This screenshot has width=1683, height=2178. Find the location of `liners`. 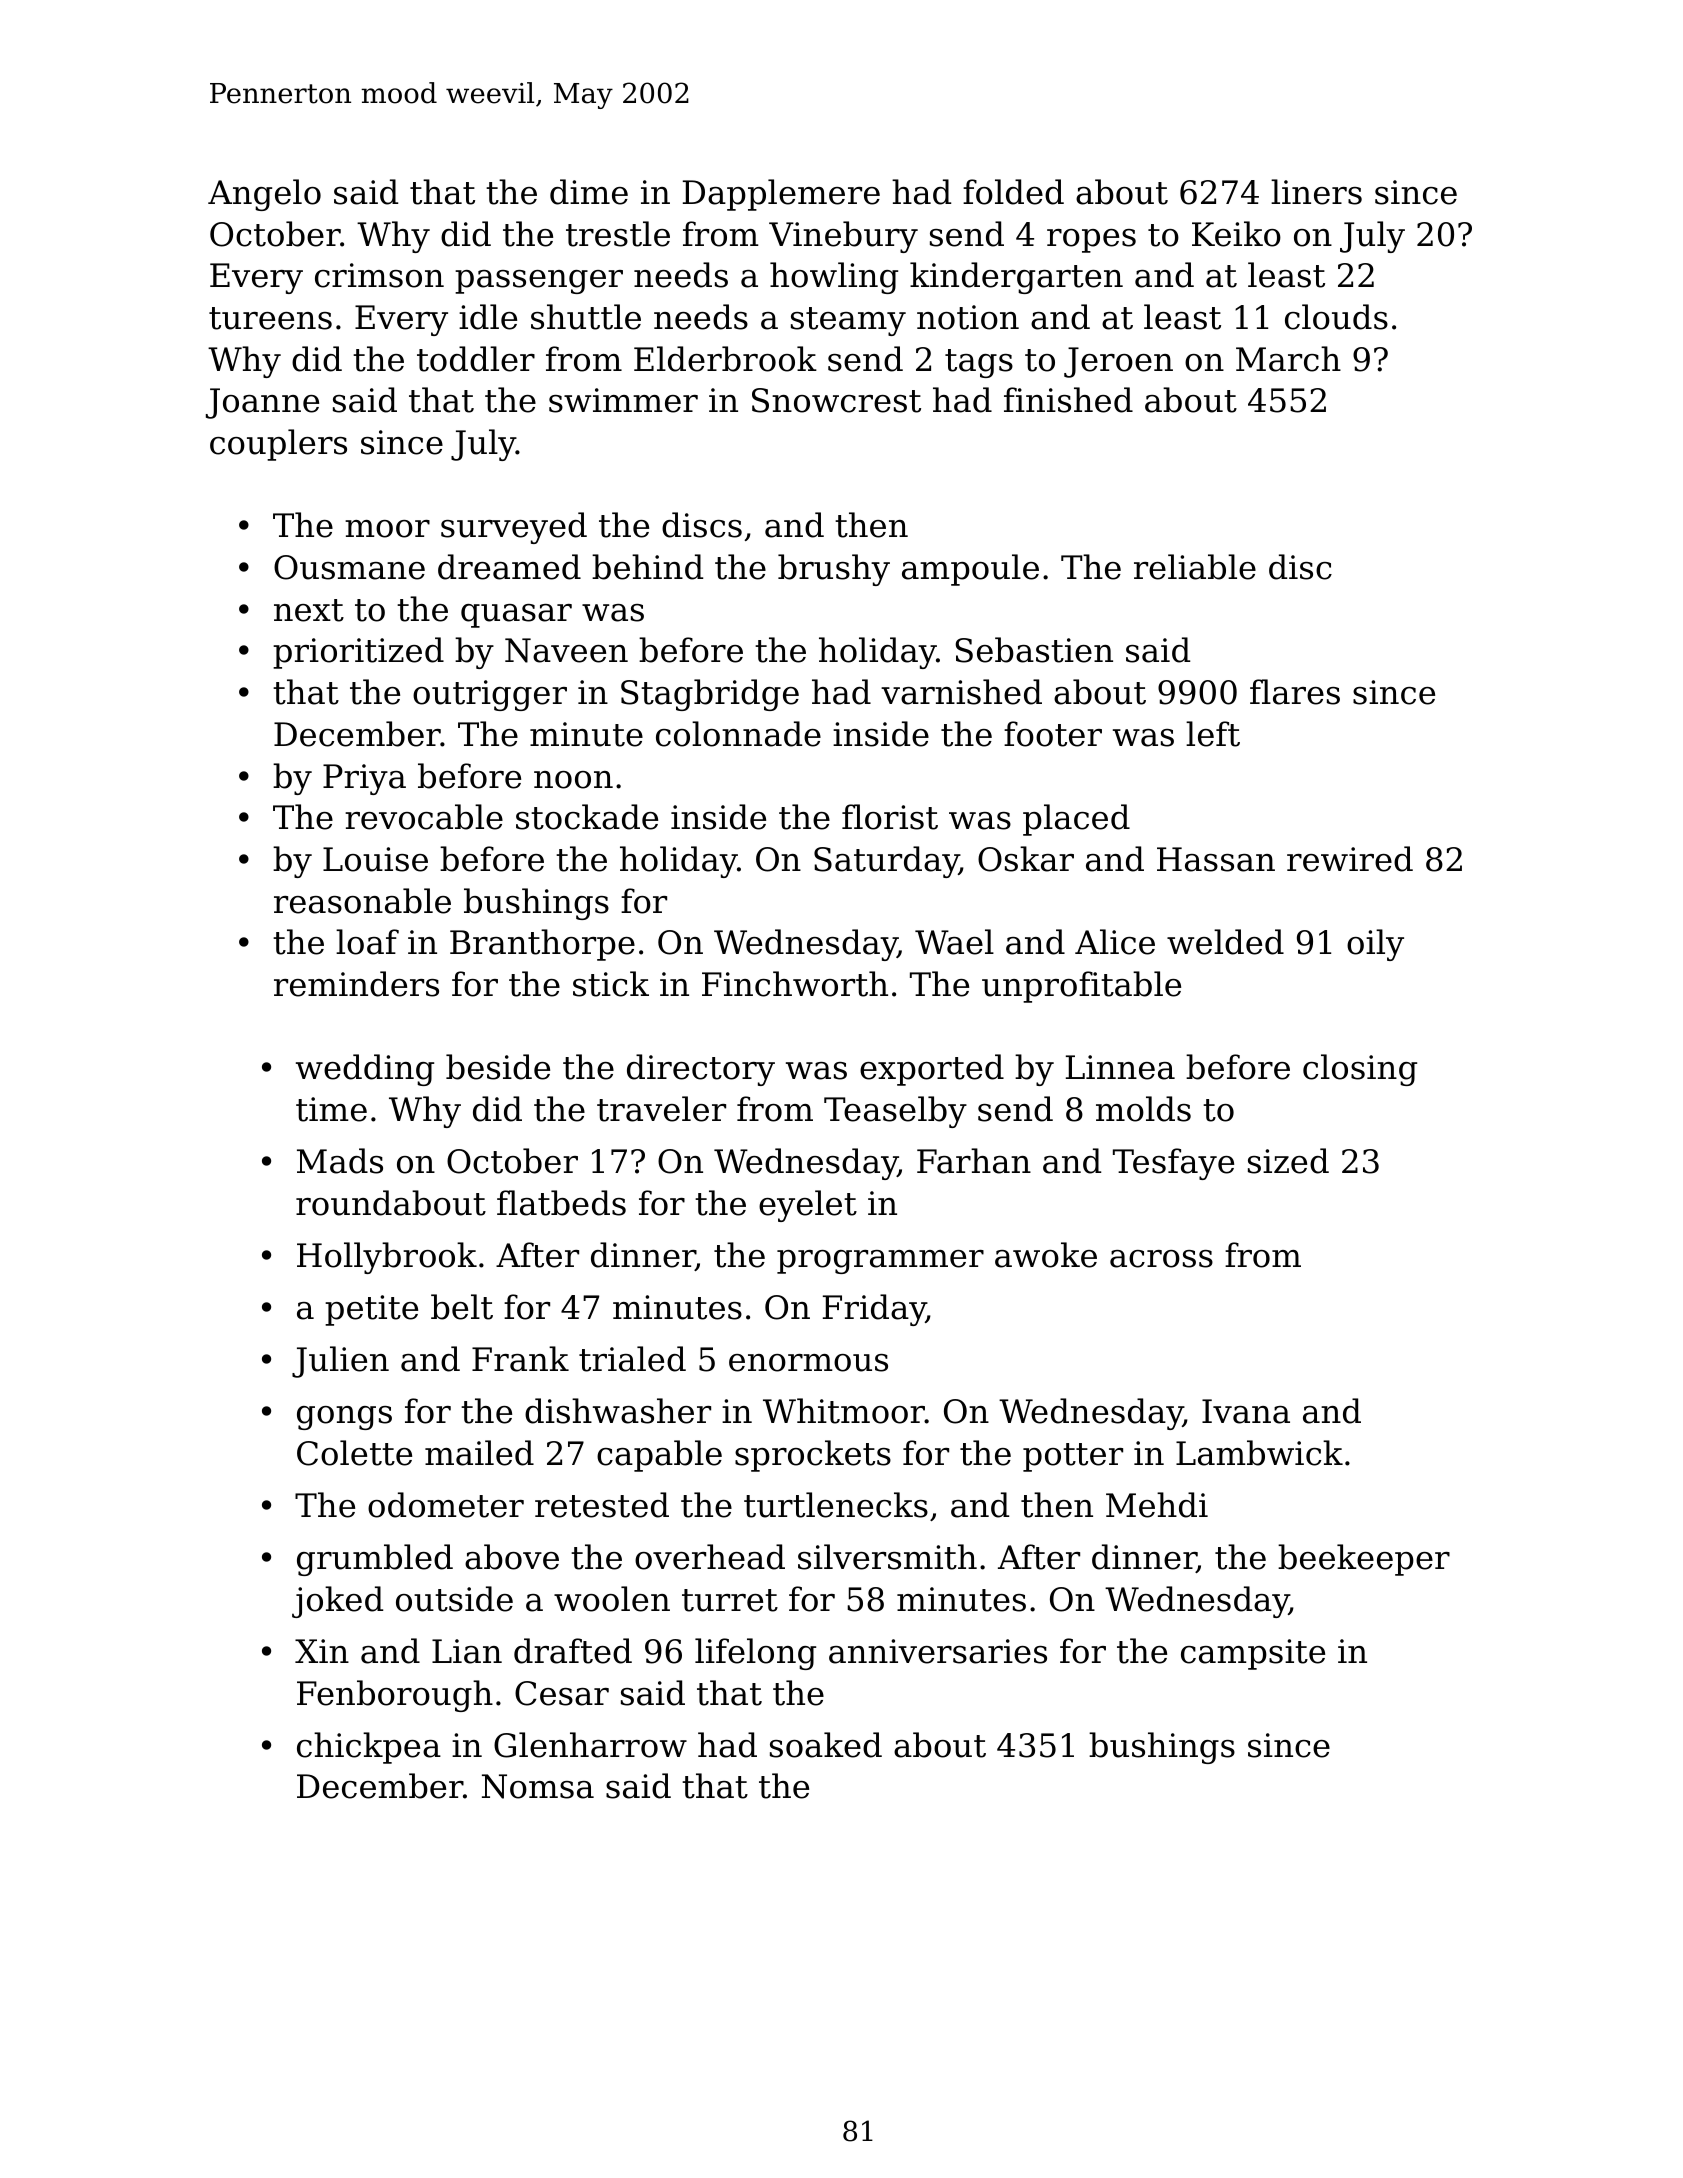

liners is located at coordinates (1316, 192).
